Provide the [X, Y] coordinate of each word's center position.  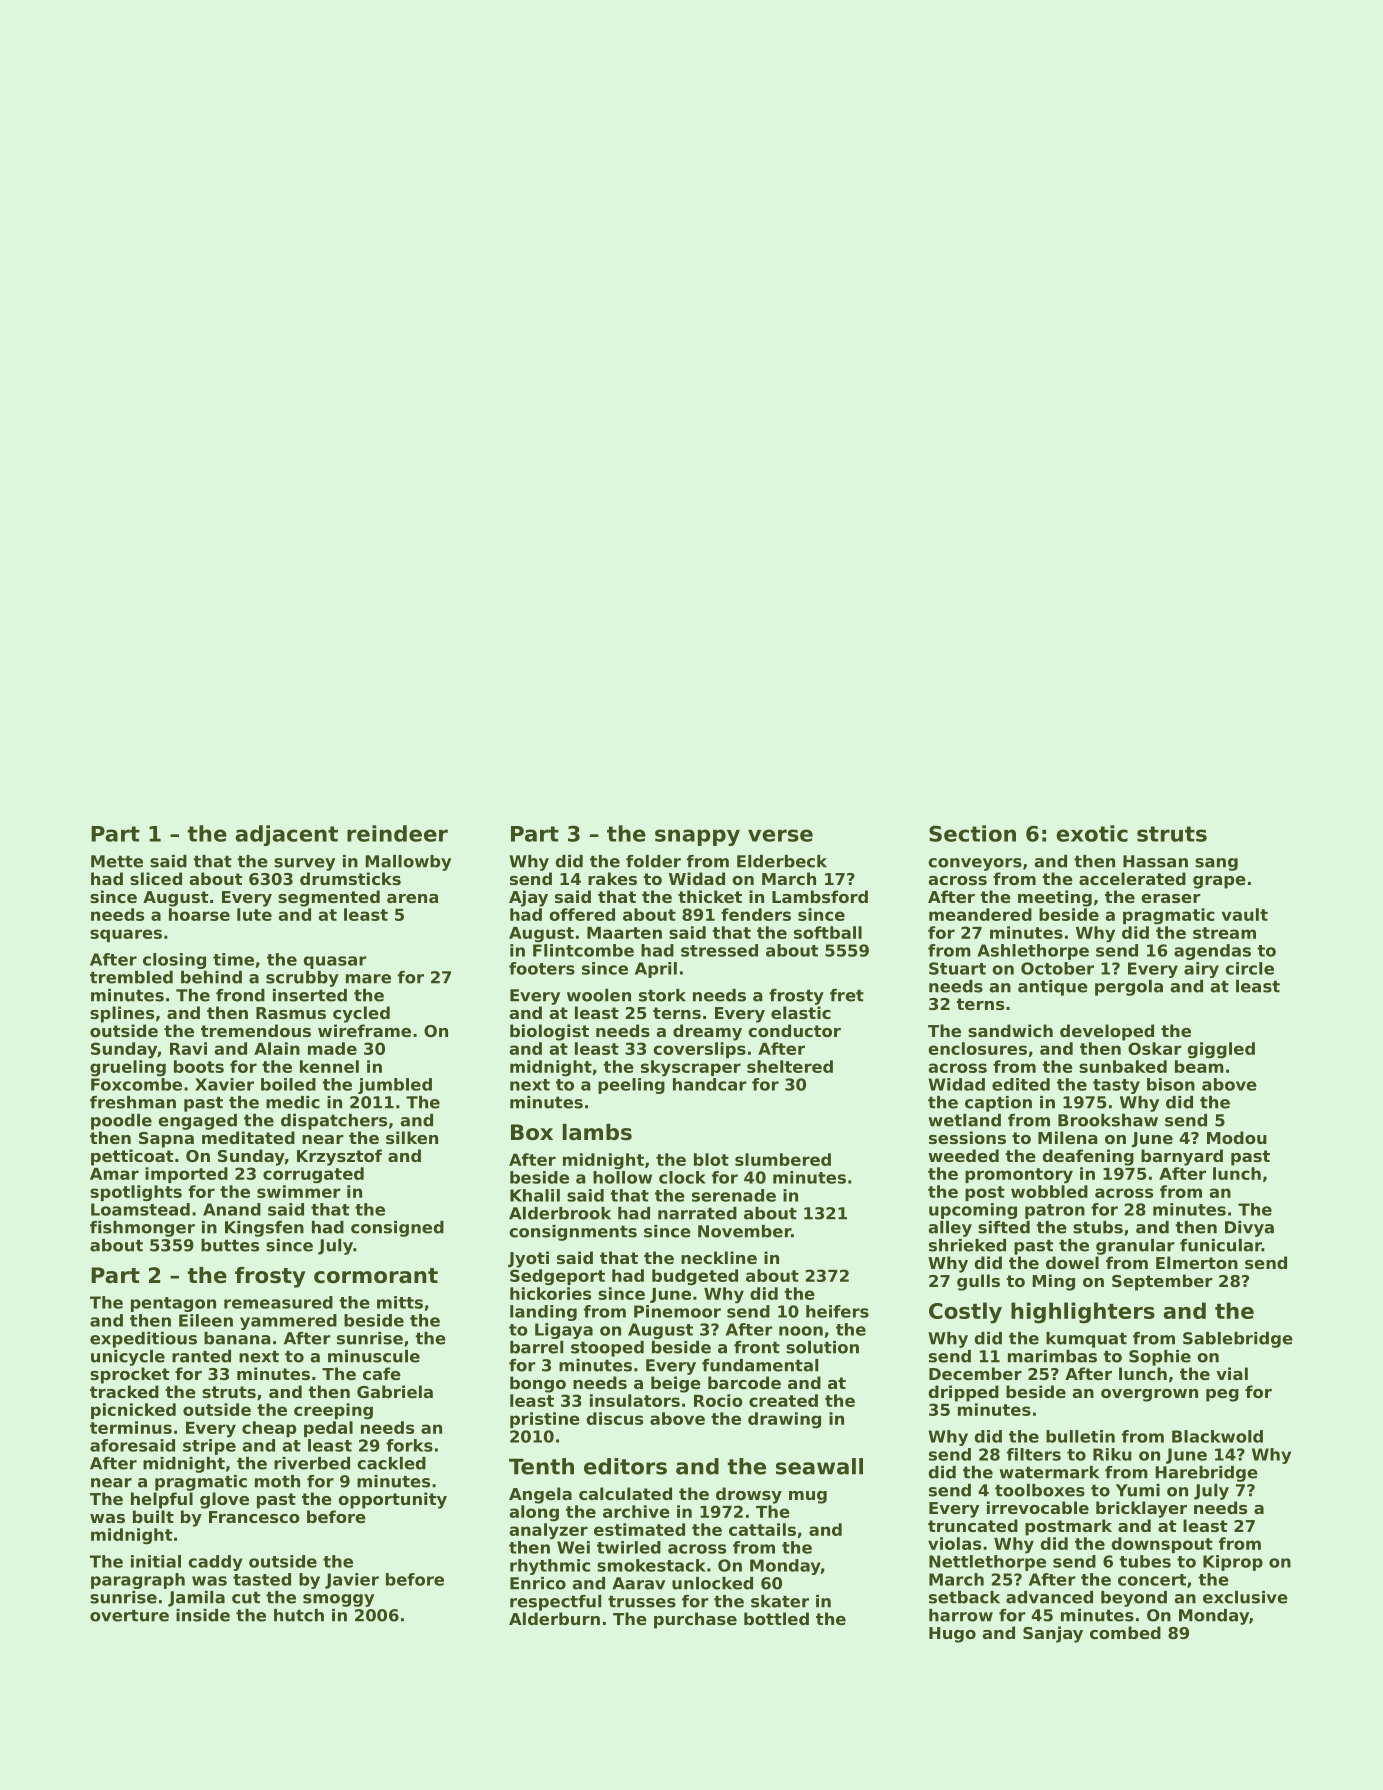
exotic [1092, 833]
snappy [697, 837]
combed [1125, 1632]
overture [129, 1615]
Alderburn [554, 1618]
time [233, 959]
